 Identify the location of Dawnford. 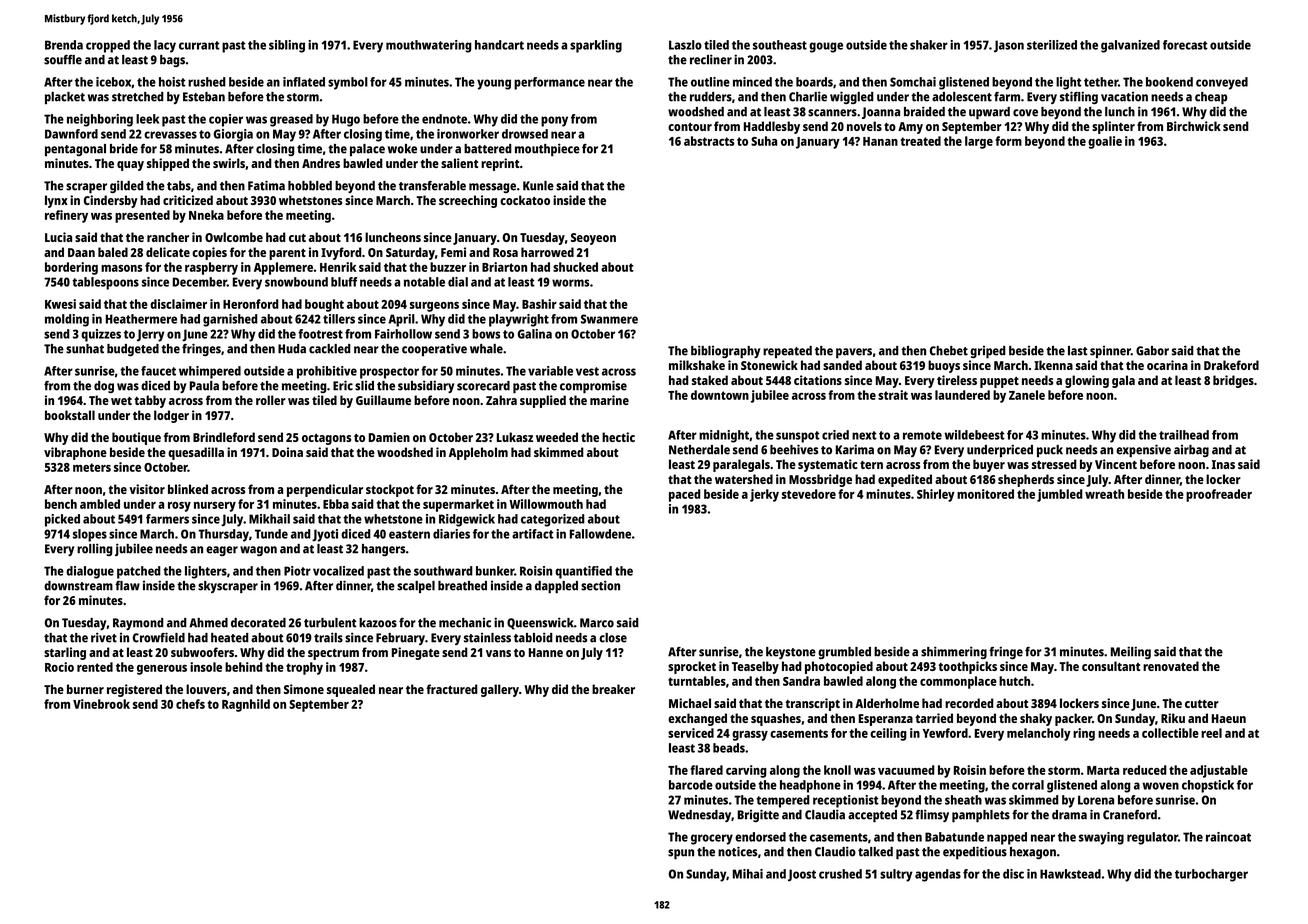
(71, 134).
